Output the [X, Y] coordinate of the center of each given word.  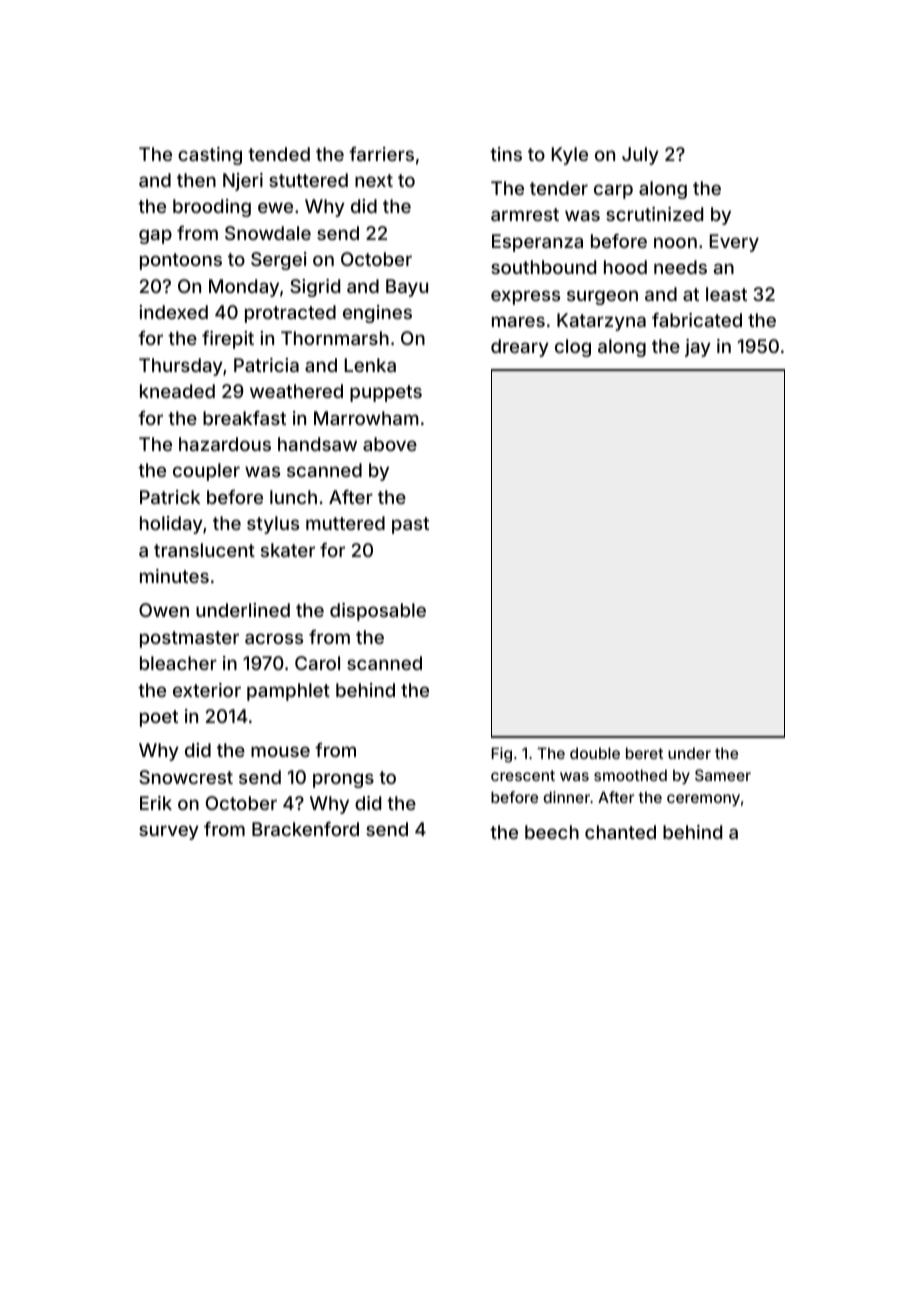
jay [698, 348]
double [595, 753]
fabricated [697, 320]
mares [518, 321]
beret [644, 753]
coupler [206, 472]
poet [159, 718]
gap [155, 236]
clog [573, 348]
